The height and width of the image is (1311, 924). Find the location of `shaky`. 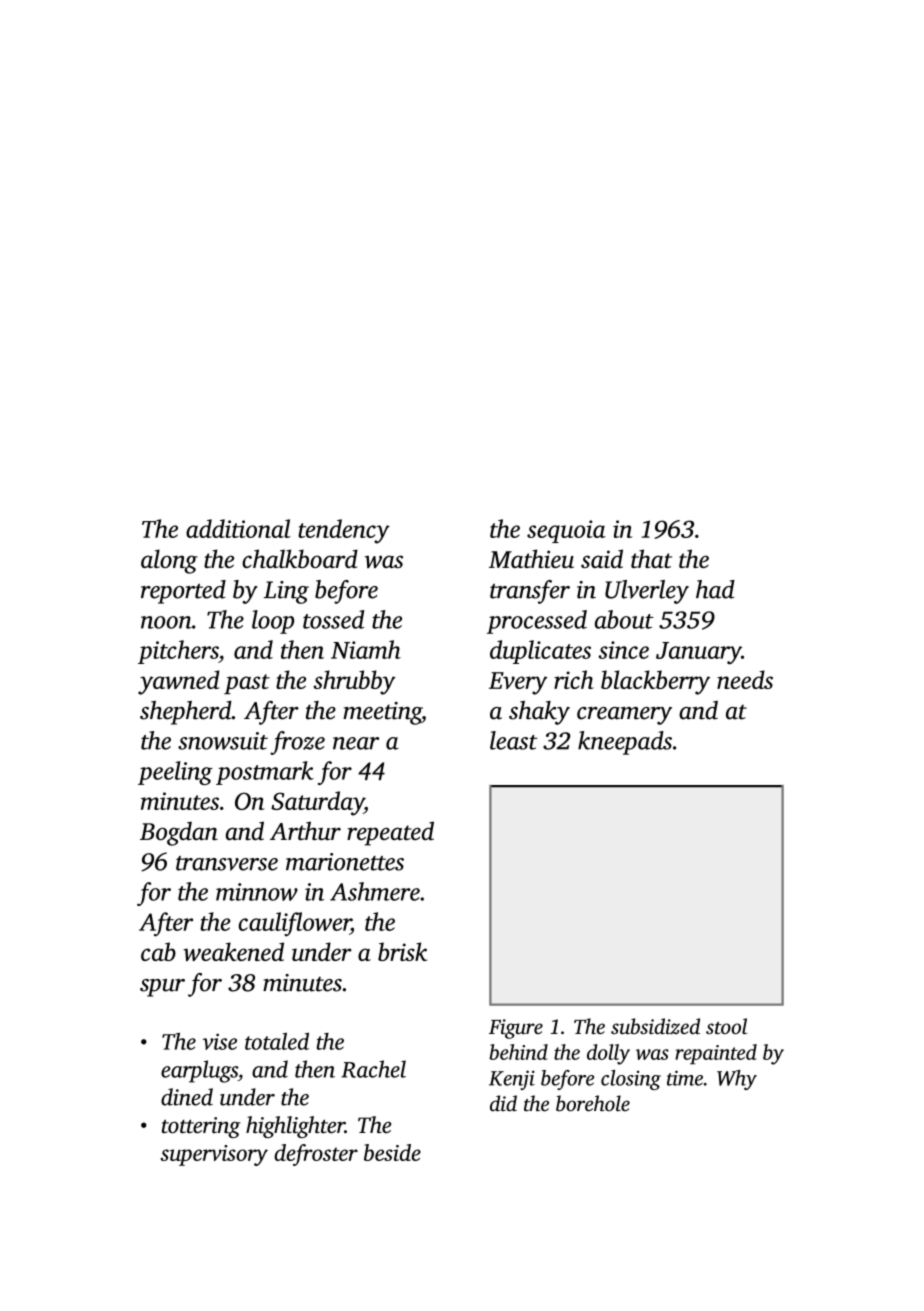

shaky is located at coordinates (539, 713).
